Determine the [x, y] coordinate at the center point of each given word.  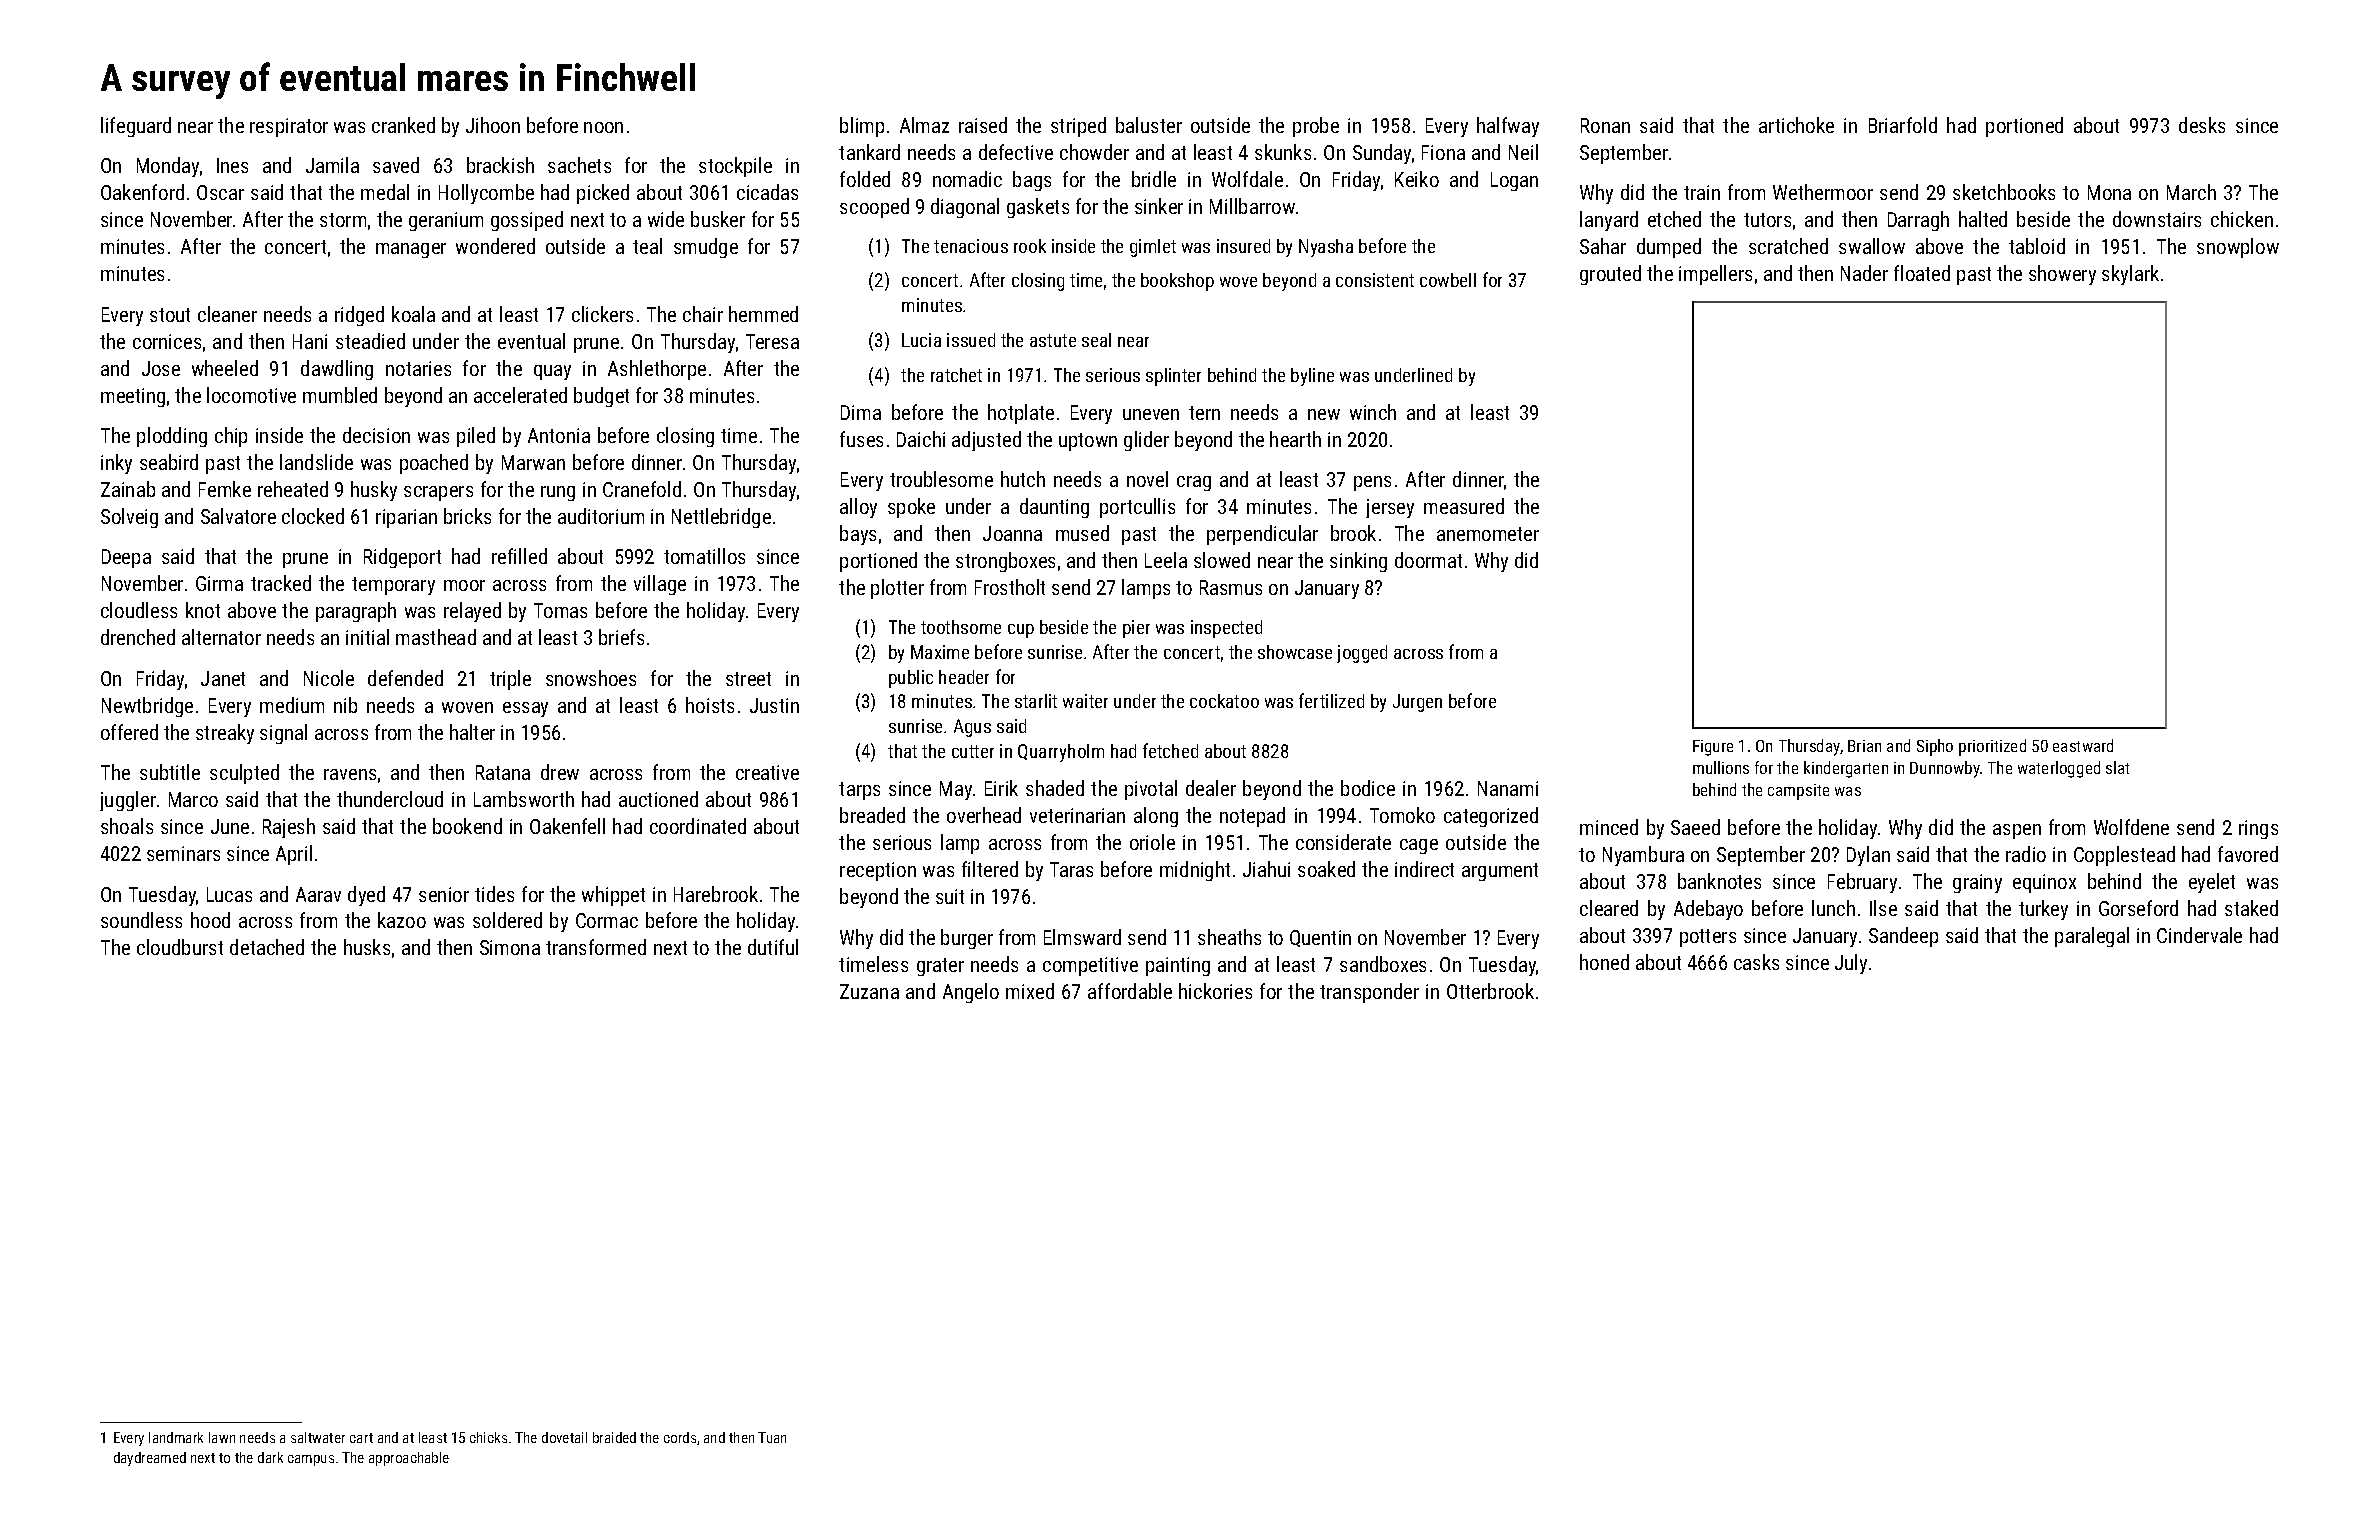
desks [2202, 125]
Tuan [772, 1437]
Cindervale [2199, 935]
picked [603, 194]
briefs [621, 637]
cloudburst [180, 947]
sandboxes [1383, 964]
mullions [1721, 767]
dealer [1211, 788]
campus [311, 1460]
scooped [874, 208]
